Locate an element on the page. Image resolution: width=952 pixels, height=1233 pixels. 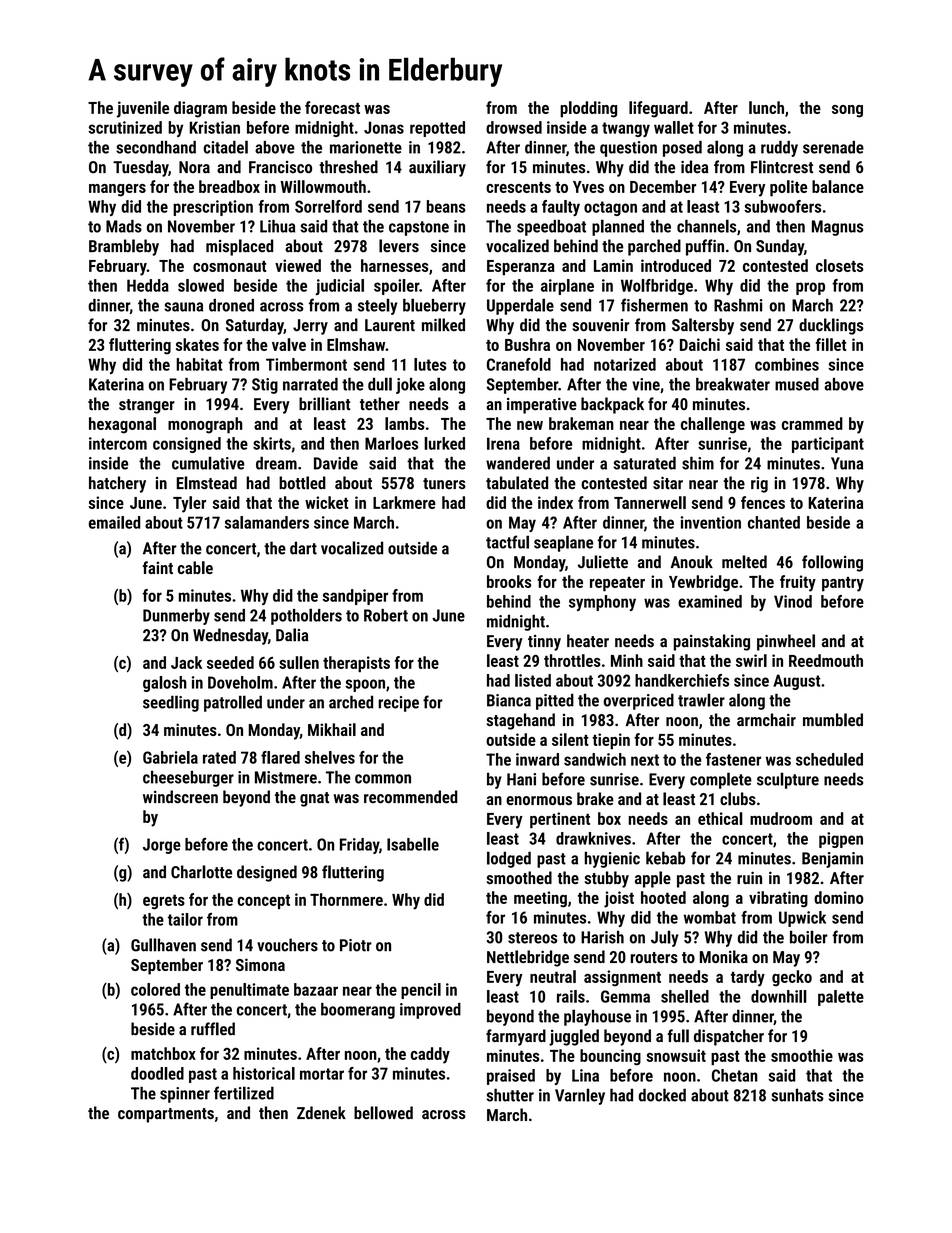
sculpture is located at coordinates (788, 780).
